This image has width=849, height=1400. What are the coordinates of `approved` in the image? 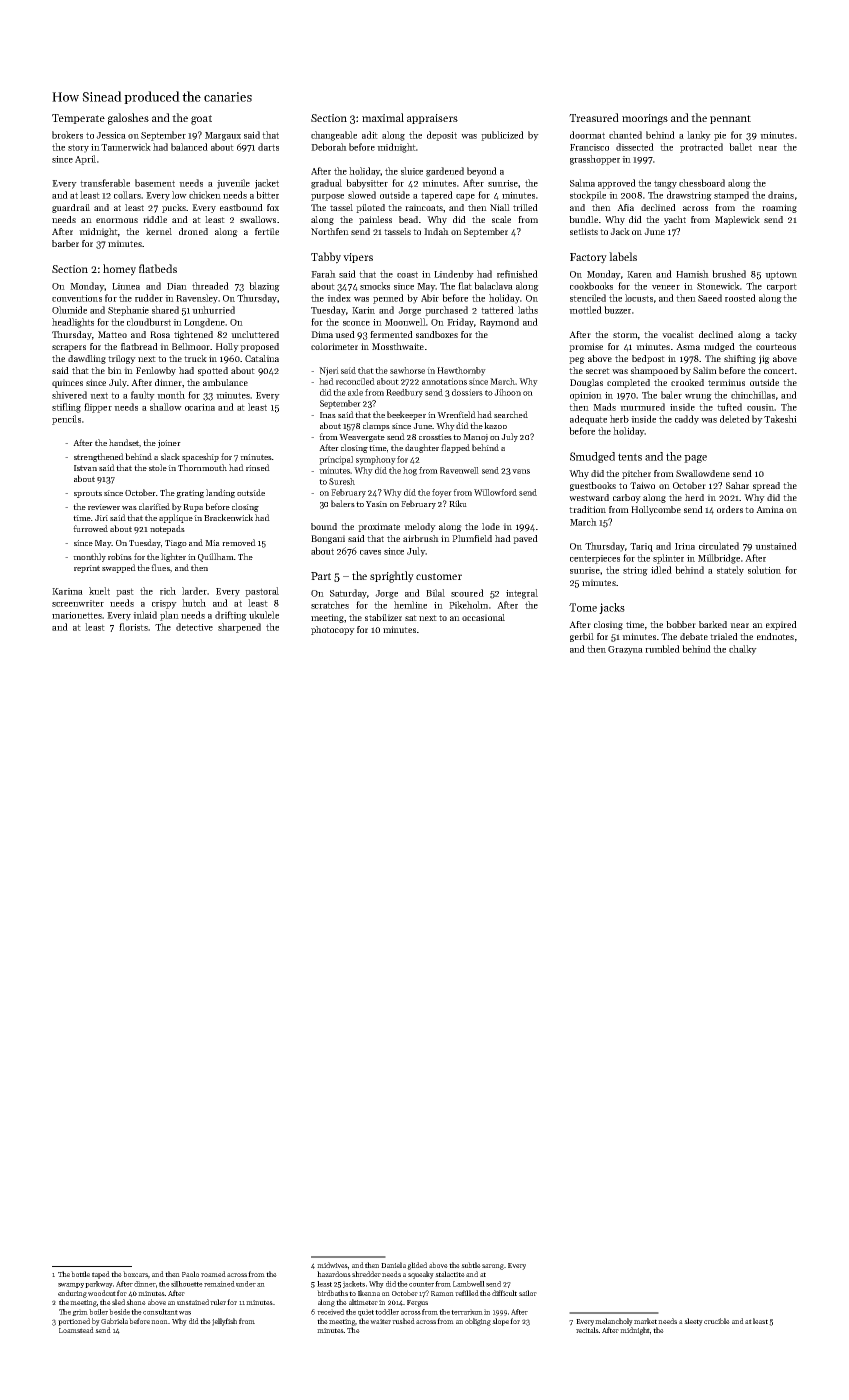 It's located at (617, 184).
